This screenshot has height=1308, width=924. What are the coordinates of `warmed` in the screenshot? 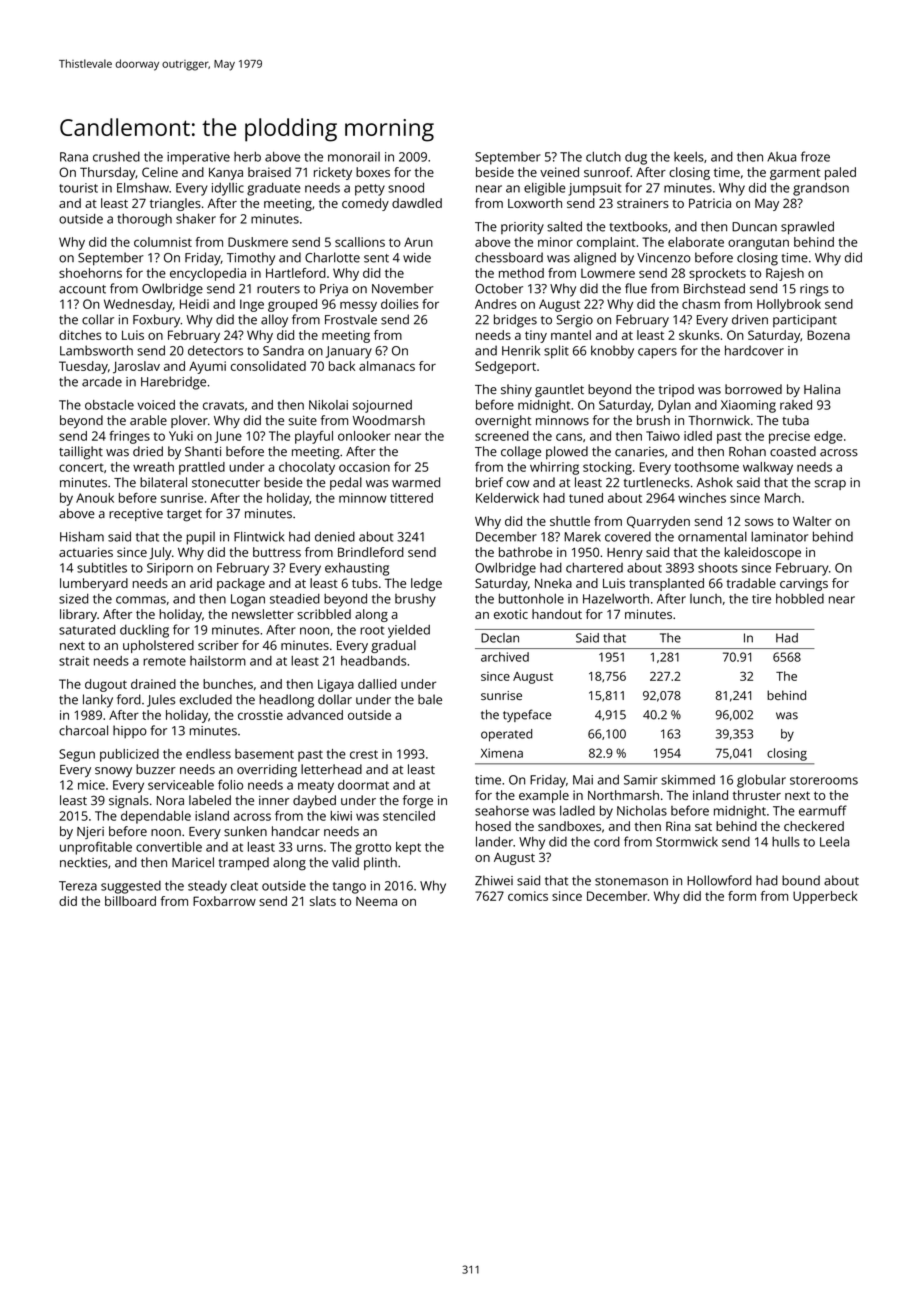 It's located at (416, 482).
